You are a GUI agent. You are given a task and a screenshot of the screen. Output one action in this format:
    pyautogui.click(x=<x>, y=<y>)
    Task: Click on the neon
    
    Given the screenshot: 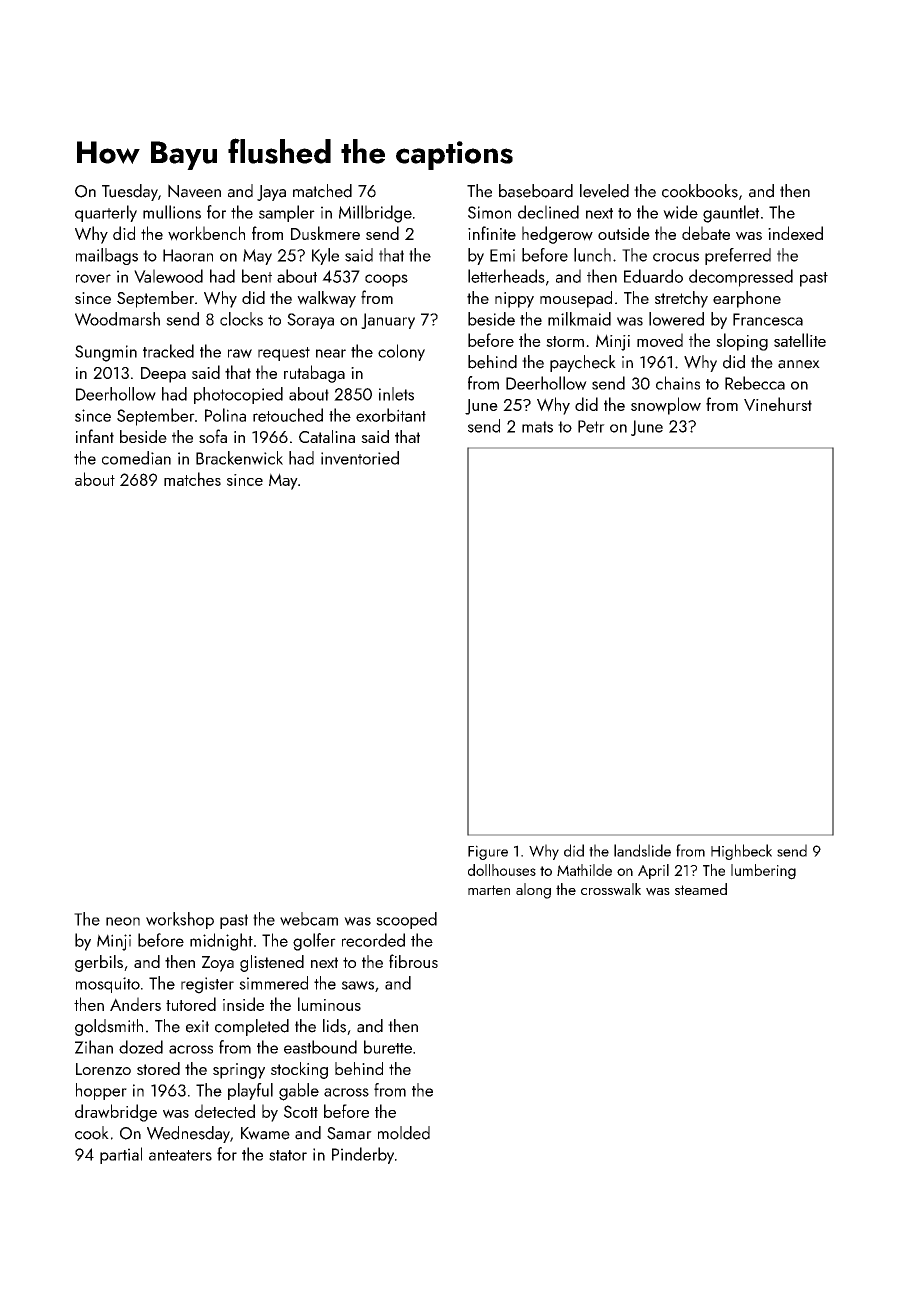 What is the action you would take?
    pyautogui.click(x=123, y=921)
